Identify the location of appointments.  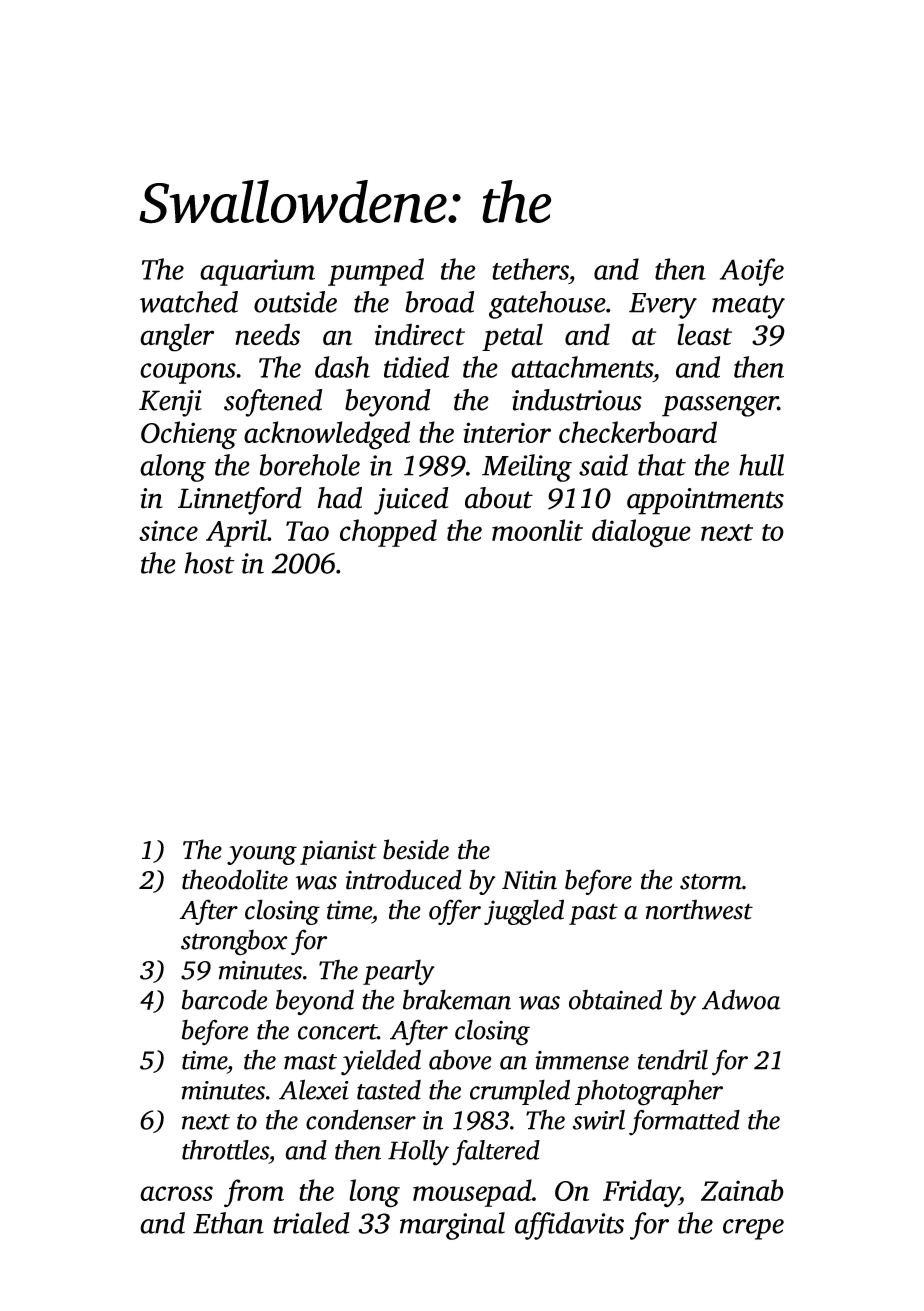
(705, 501).
